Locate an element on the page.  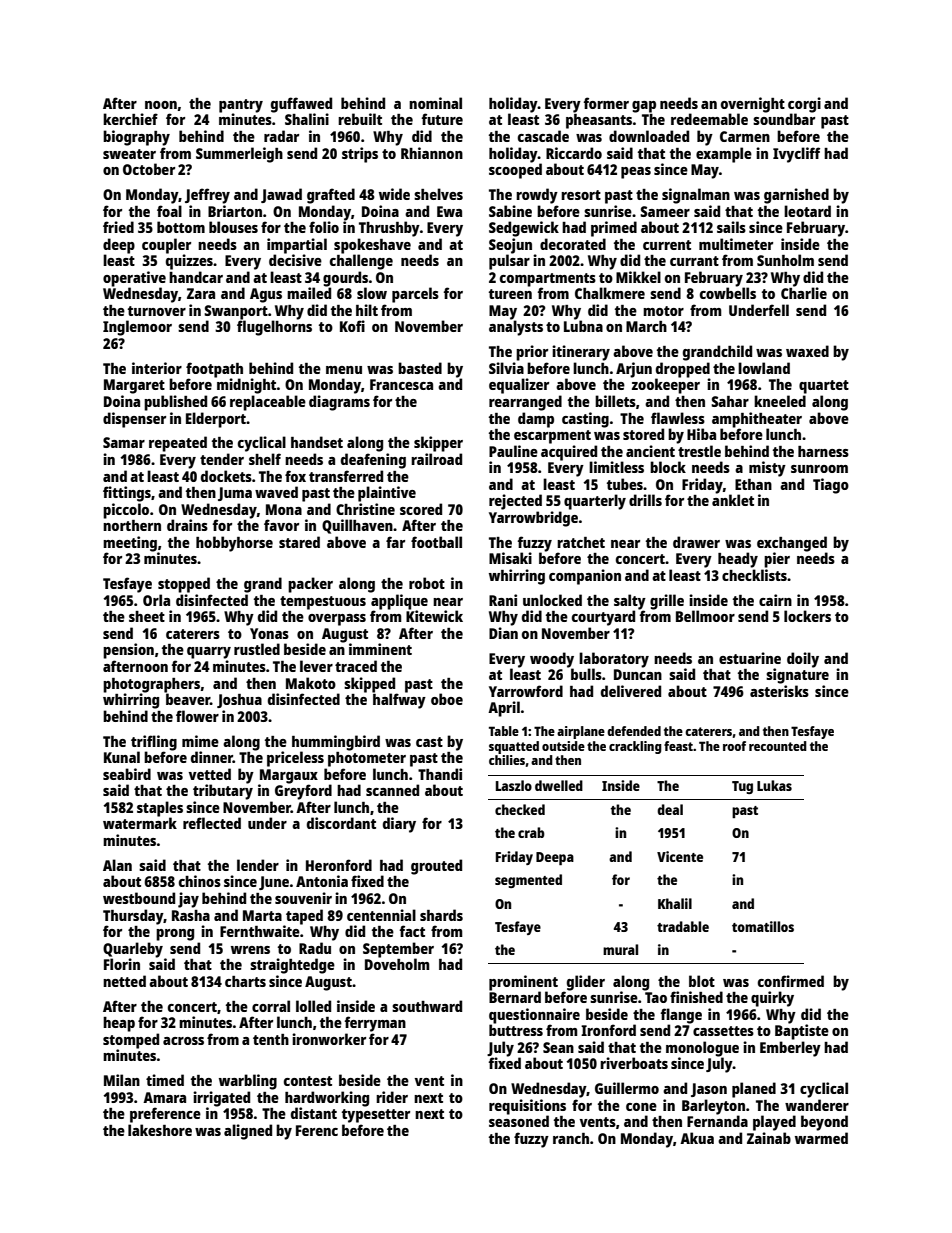
hobbyhorse is located at coordinates (234, 544).
